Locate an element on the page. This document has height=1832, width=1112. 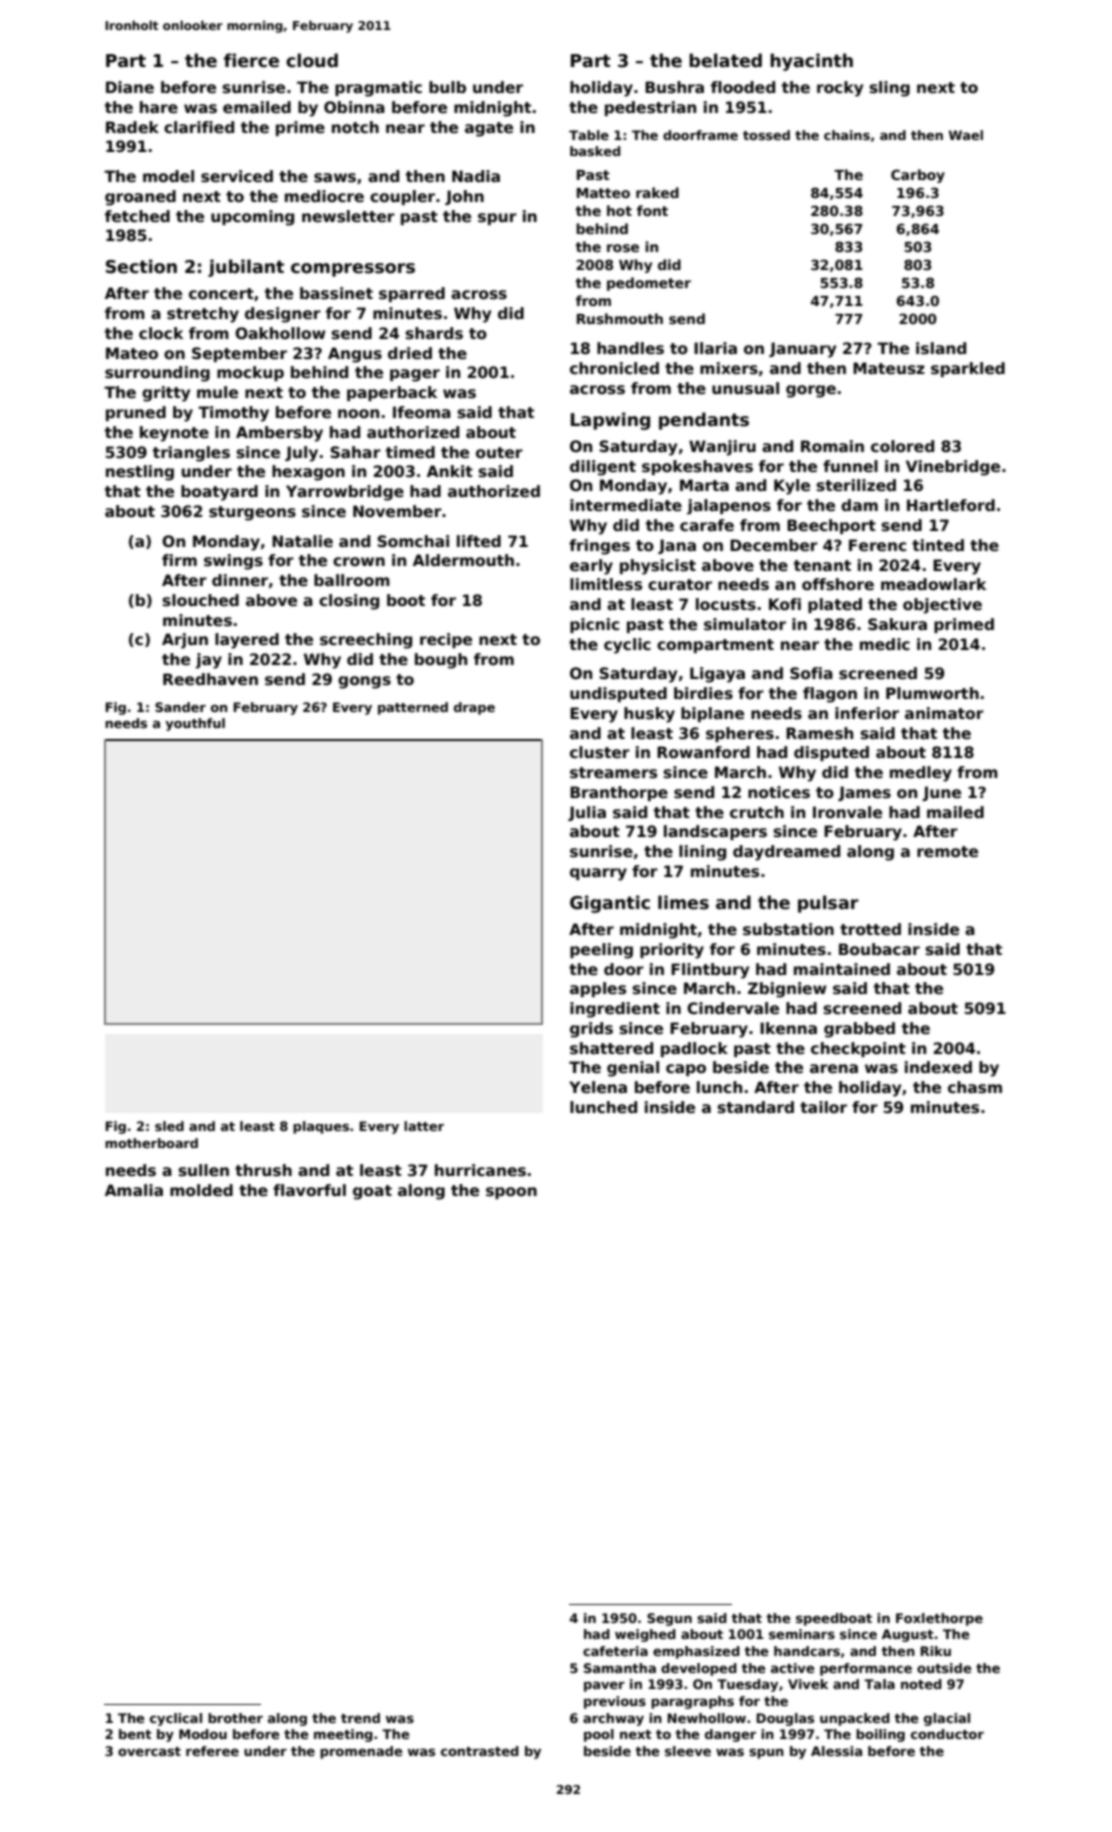
promenade is located at coordinates (361, 1752).
